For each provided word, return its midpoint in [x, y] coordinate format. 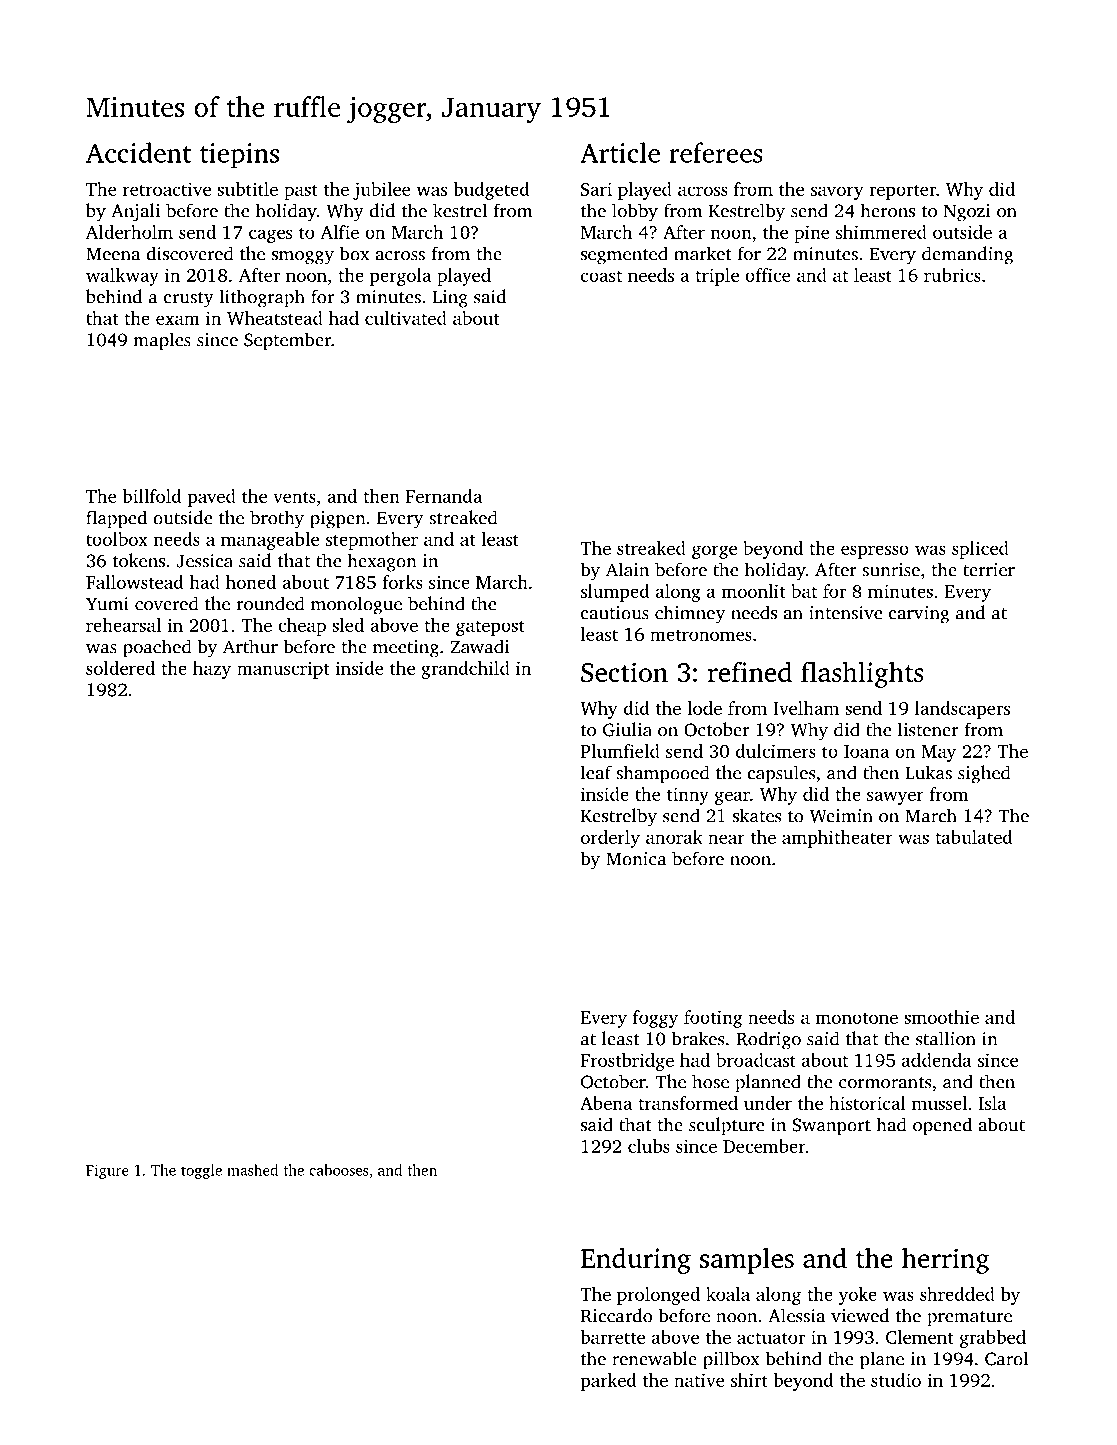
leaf [596, 772]
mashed [252, 1170]
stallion [946, 1038]
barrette [613, 1337]
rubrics [952, 275]
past [301, 192]
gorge [714, 552]
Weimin [841, 816]
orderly [610, 839]
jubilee [381, 191]
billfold [152, 496]
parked [608, 1382]
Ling [450, 299]
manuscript [283, 670]
